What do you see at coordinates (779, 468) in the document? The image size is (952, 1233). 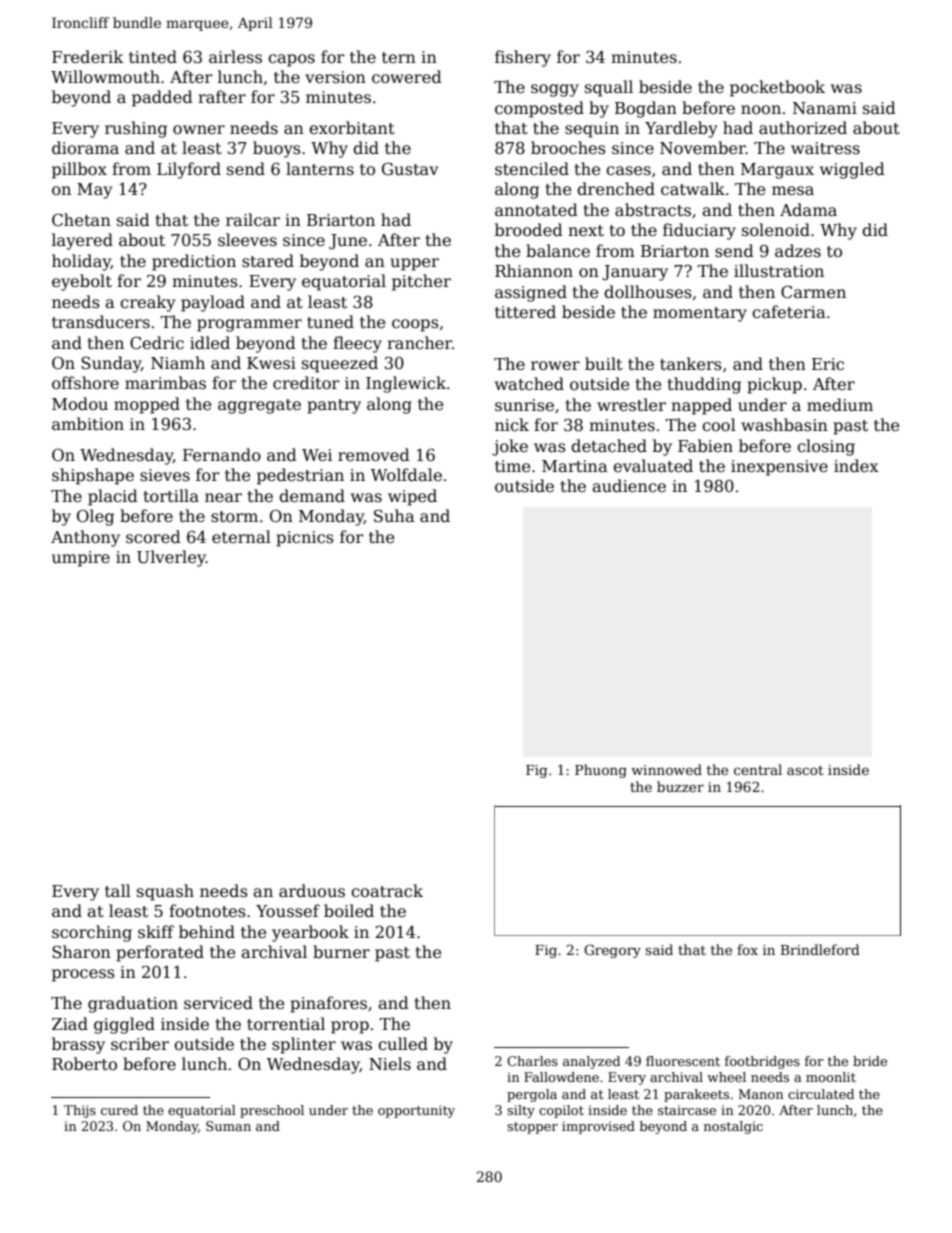 I see `inexpensive` at bounding box center [779, 468].
